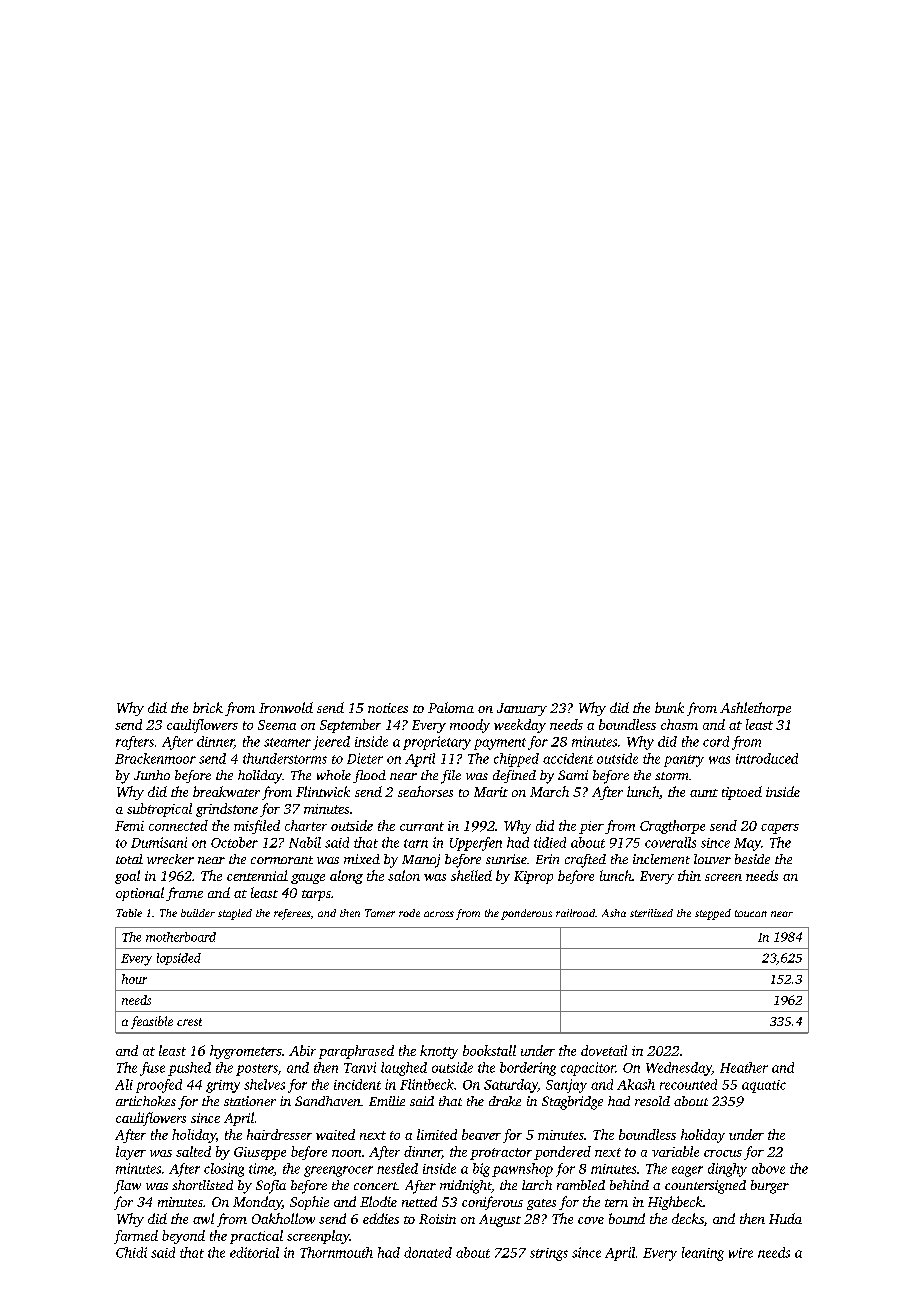 The height and width of the document is (1308, 924). I want to click on tidied, so click(550, 842).
